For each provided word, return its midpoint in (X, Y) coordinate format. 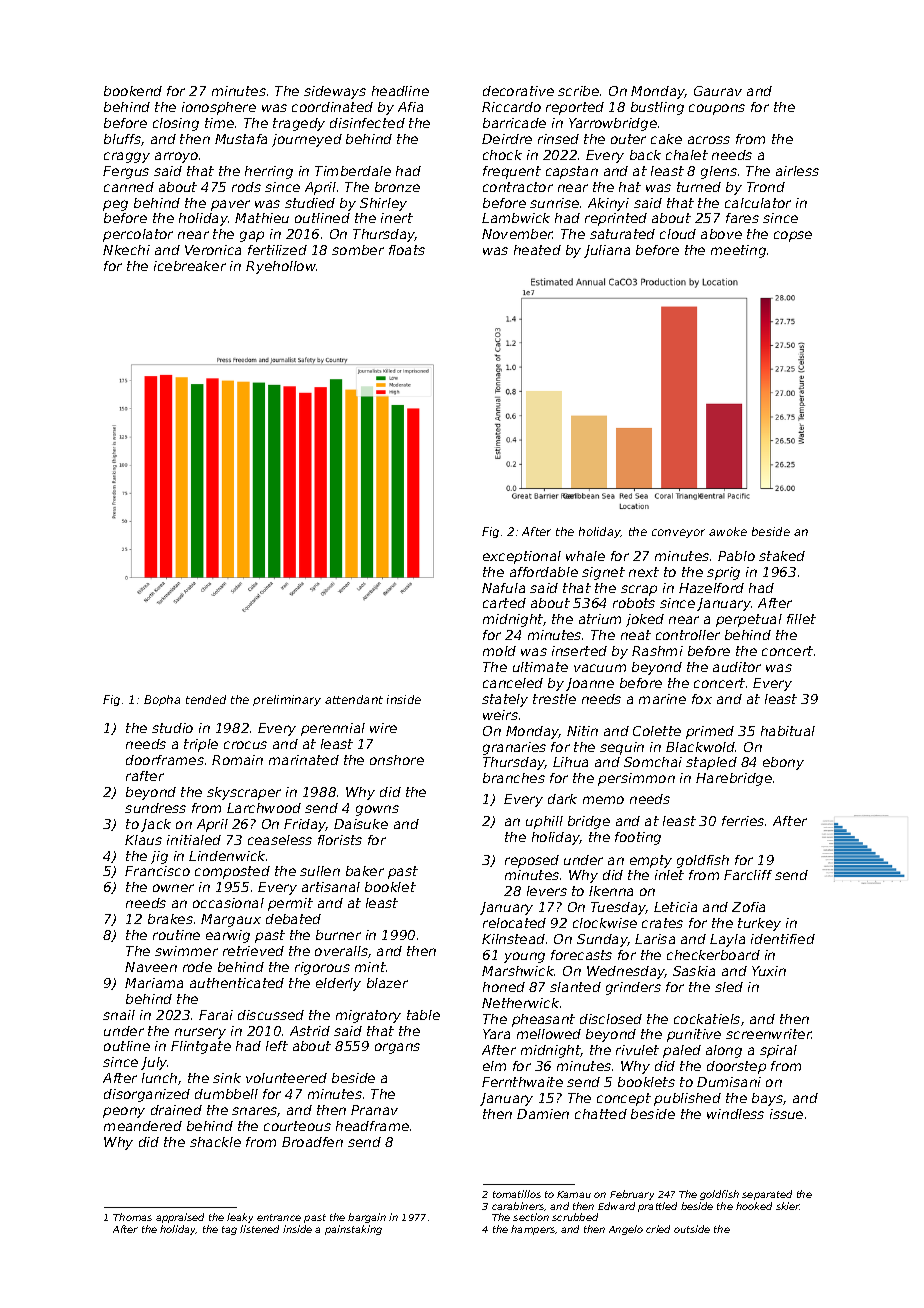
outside (692, 1229)
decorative (518, 91)
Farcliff (748, 875)
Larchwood (264, 808)
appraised (180, 1218)
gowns (377, 810)
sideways (335, 92)
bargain (367, 1218)
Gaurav (718, 91)
